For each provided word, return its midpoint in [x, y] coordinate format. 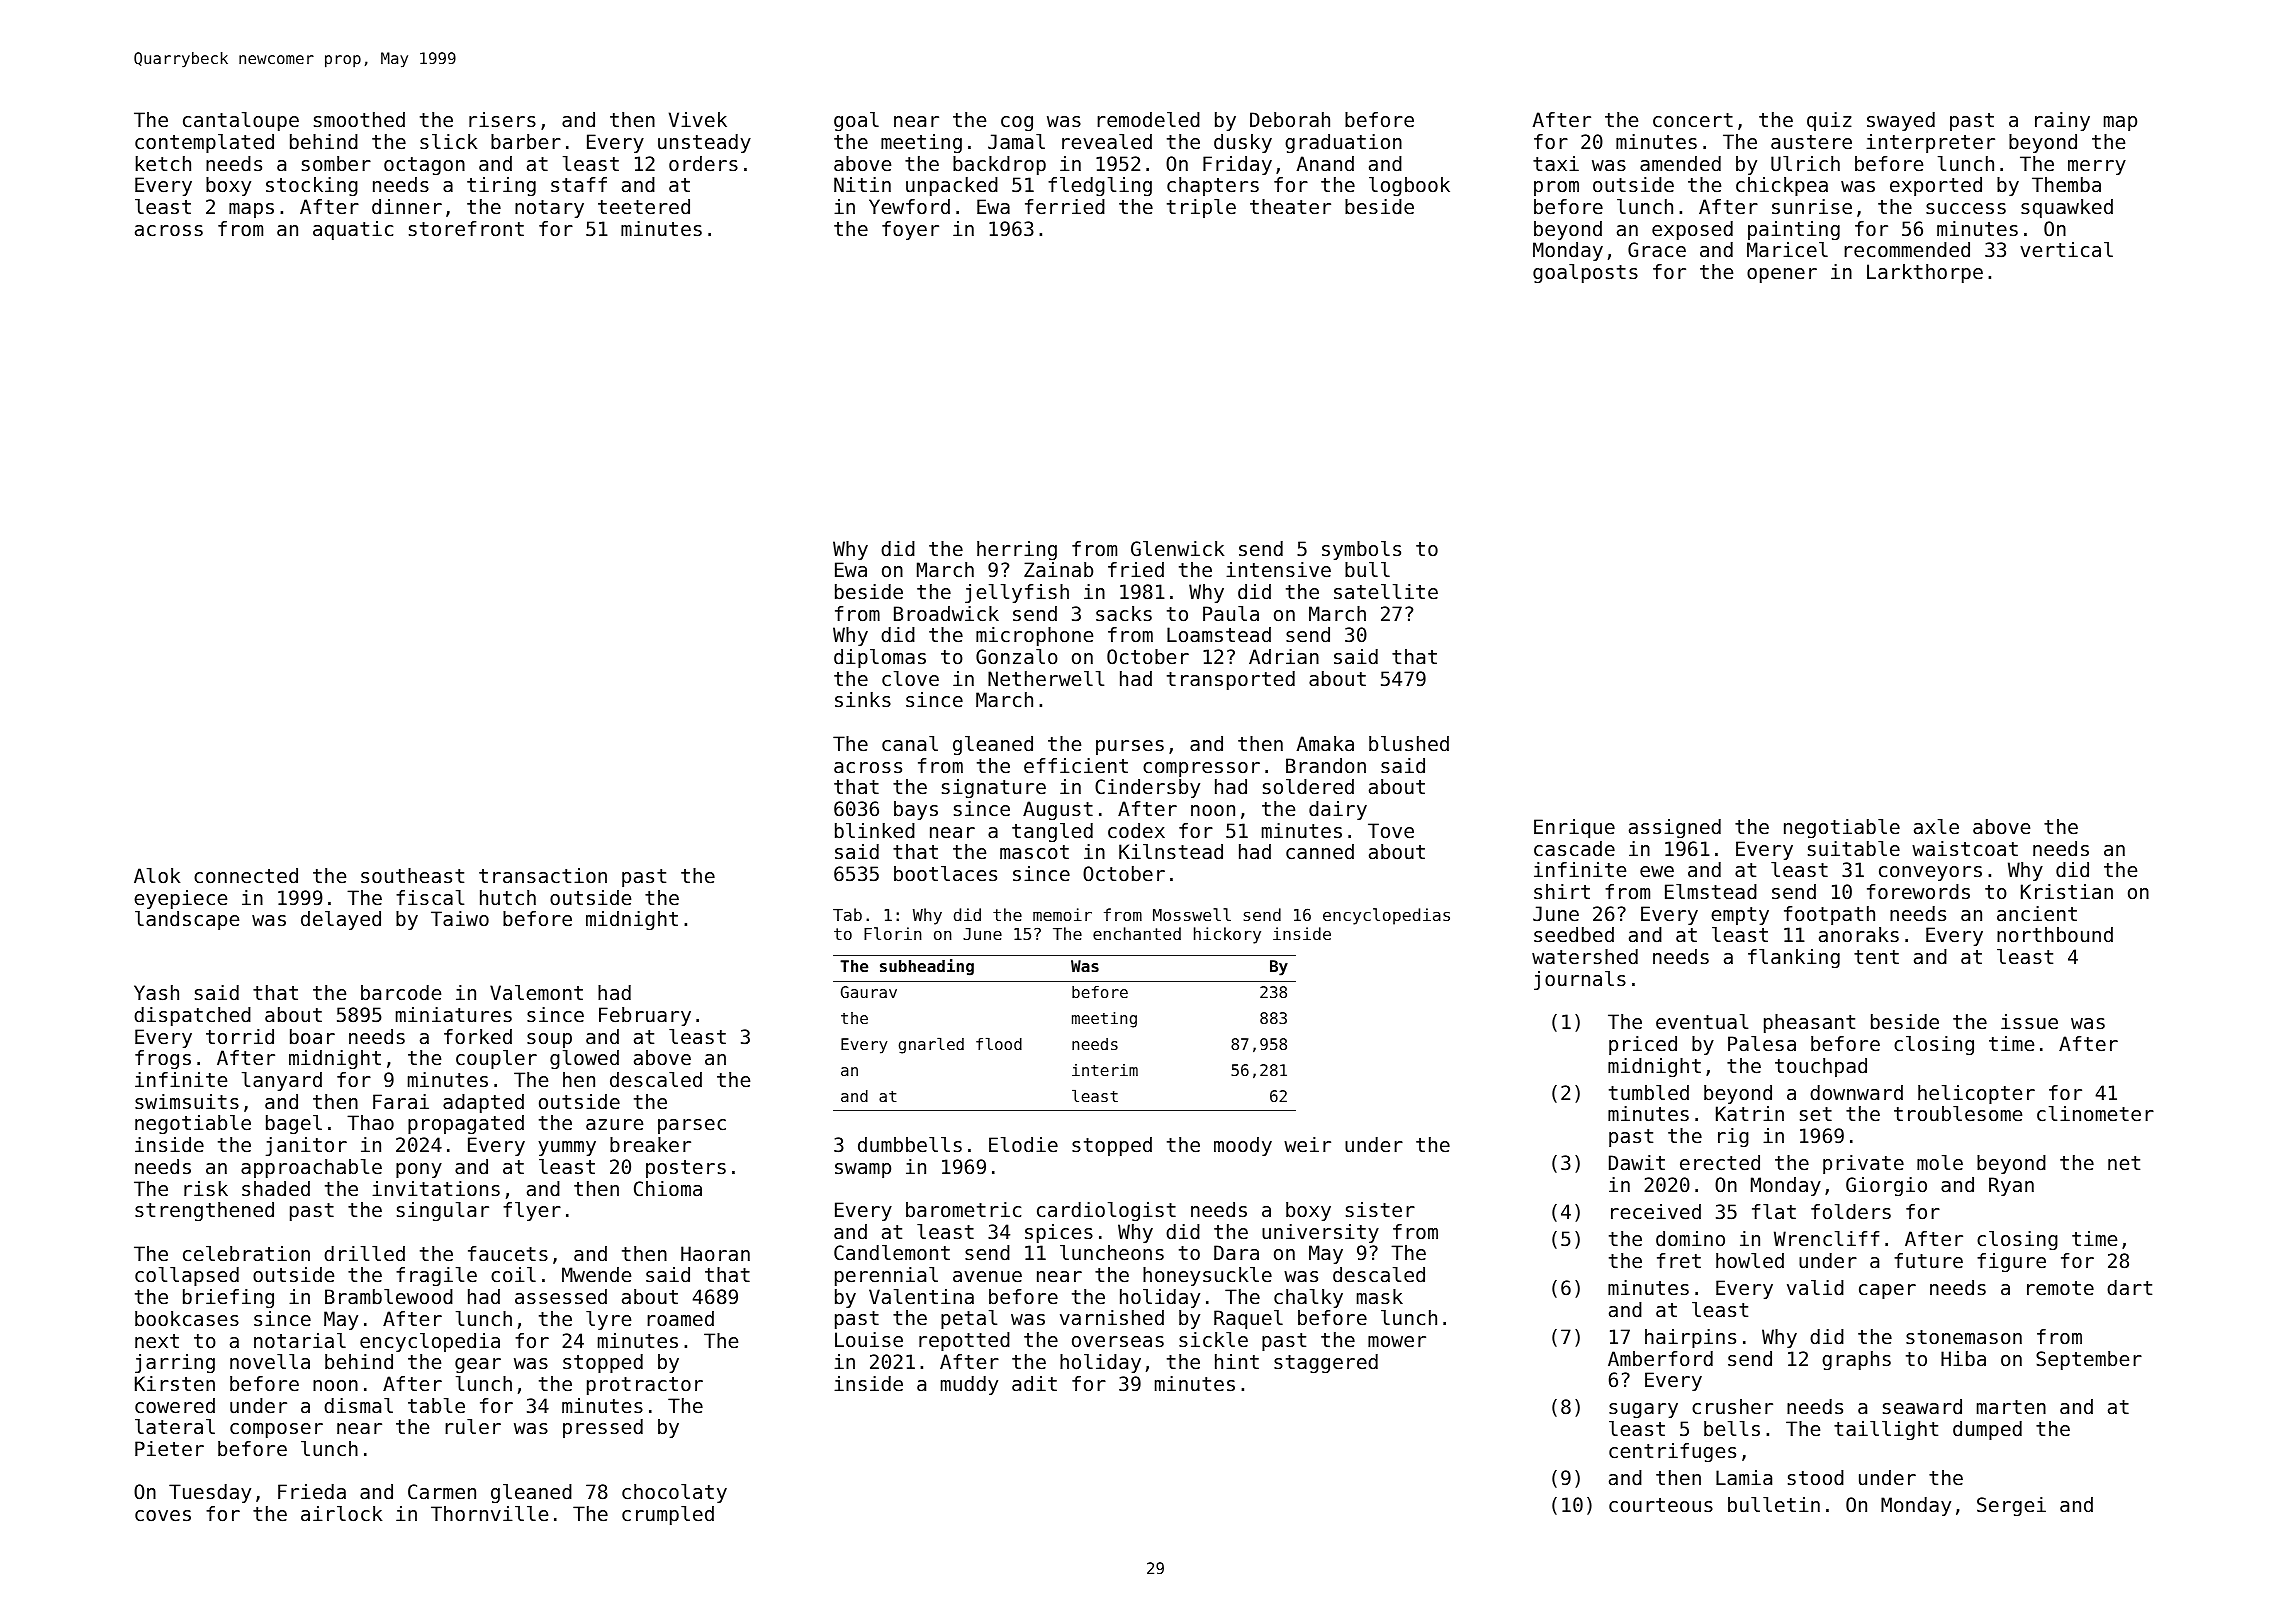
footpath [1829, 915]
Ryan [2011, 1186]
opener [1782, 275]
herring [1017, 550]
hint [1237, 1361]
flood [999, 1044]
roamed [680, 1319]
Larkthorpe [1925, 273]
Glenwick [1177, 549]
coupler [496, 1059]
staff [579, 184]
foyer [910, 230]
